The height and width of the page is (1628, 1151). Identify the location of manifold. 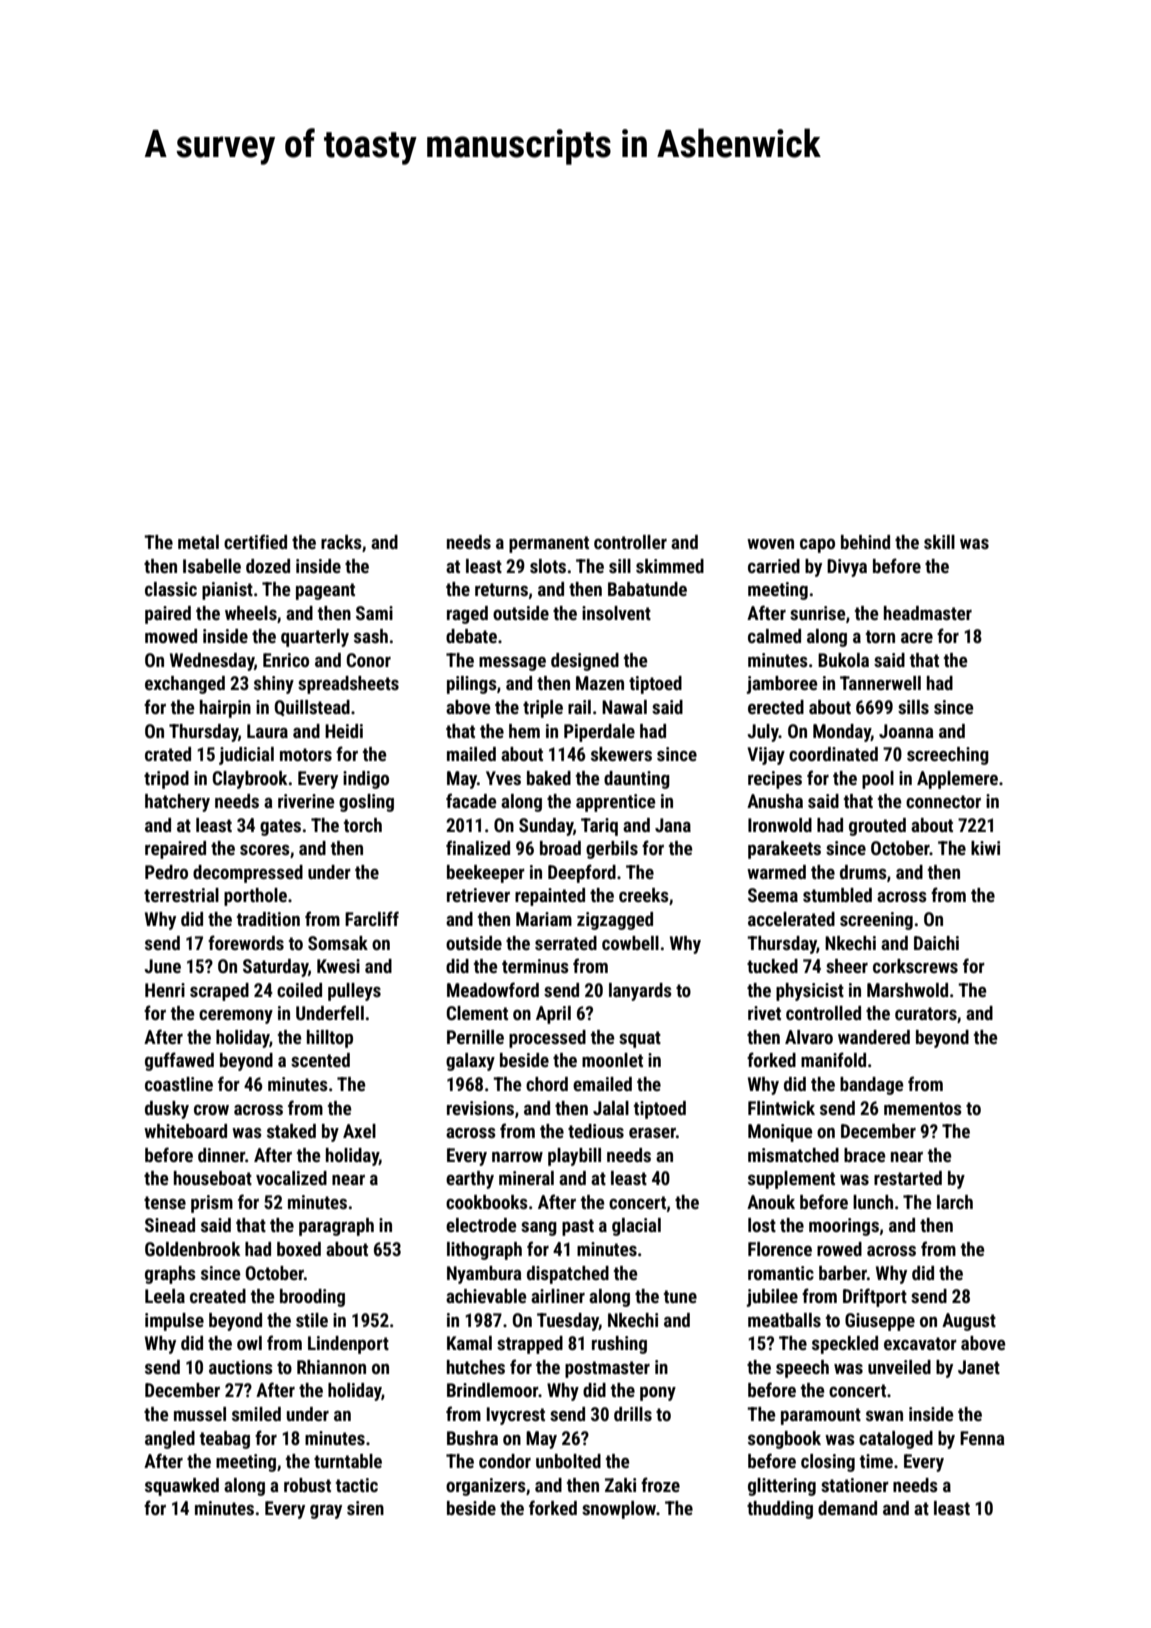
(833, 1059).
